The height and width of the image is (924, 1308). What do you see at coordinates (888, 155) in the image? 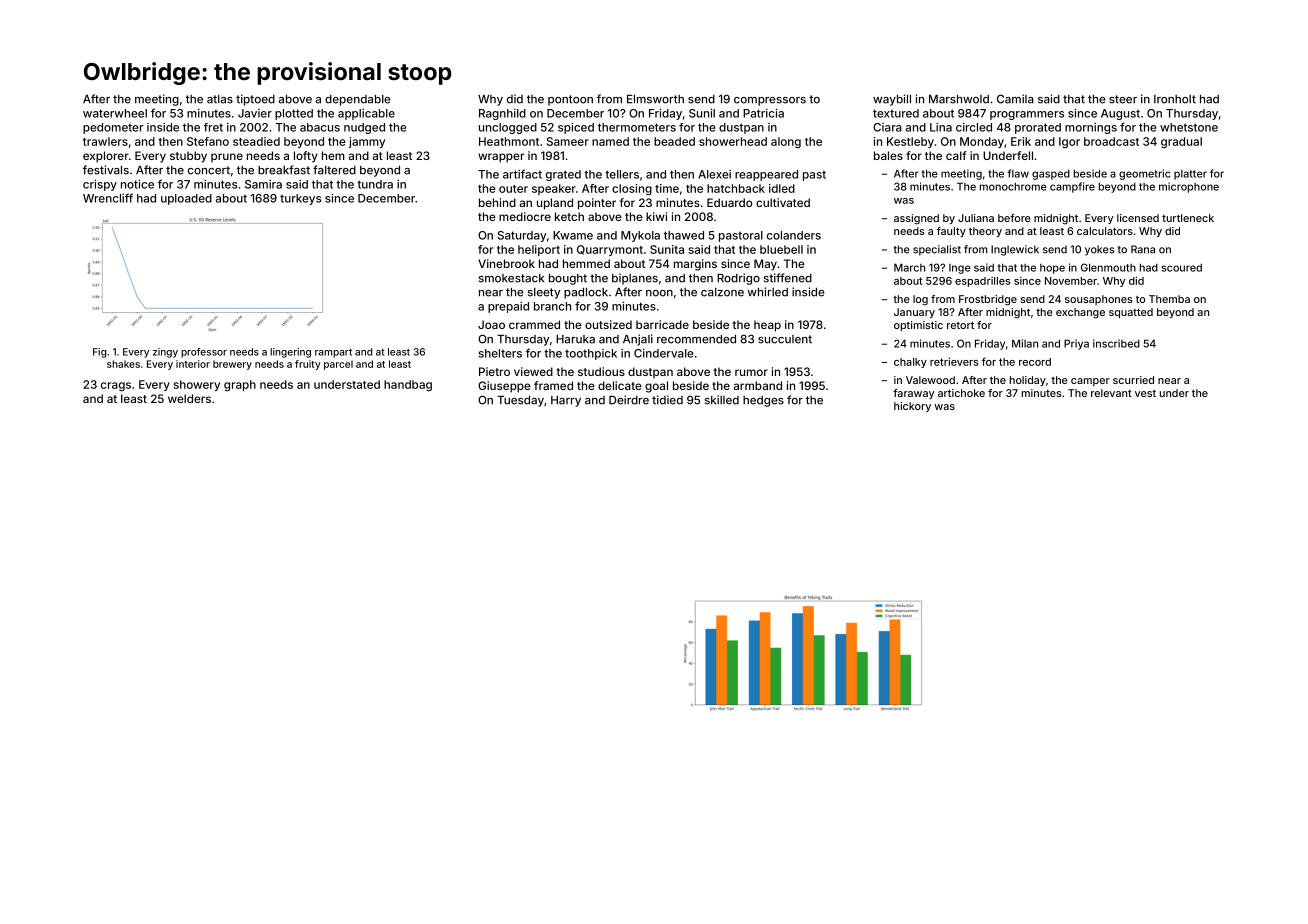
I see `bales` at bounding box center [888, 155].
